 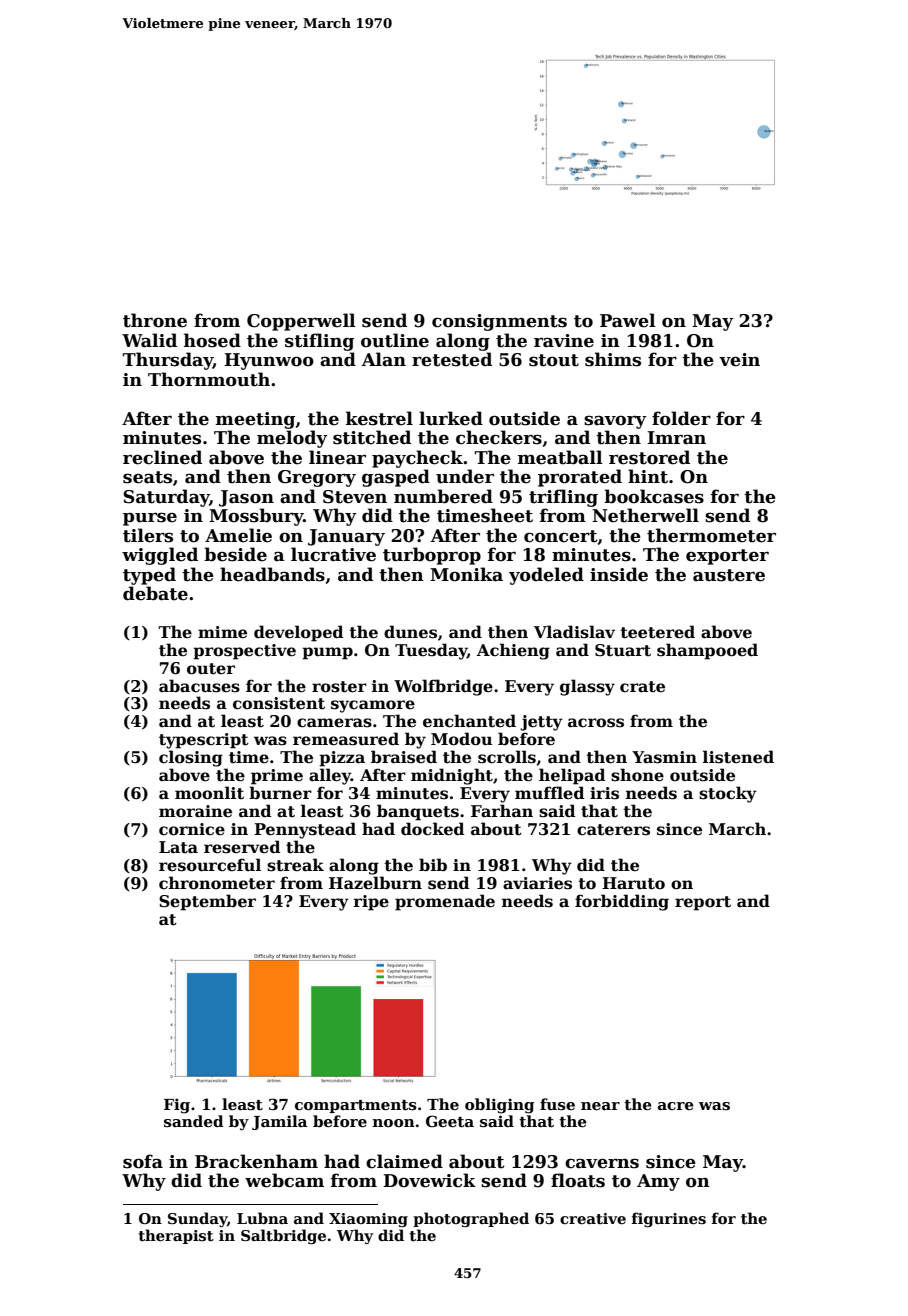 What do you see at coordinates (194, 1121) in the screenshot?
I see `sanded` at bounding box center [194, 1121].
